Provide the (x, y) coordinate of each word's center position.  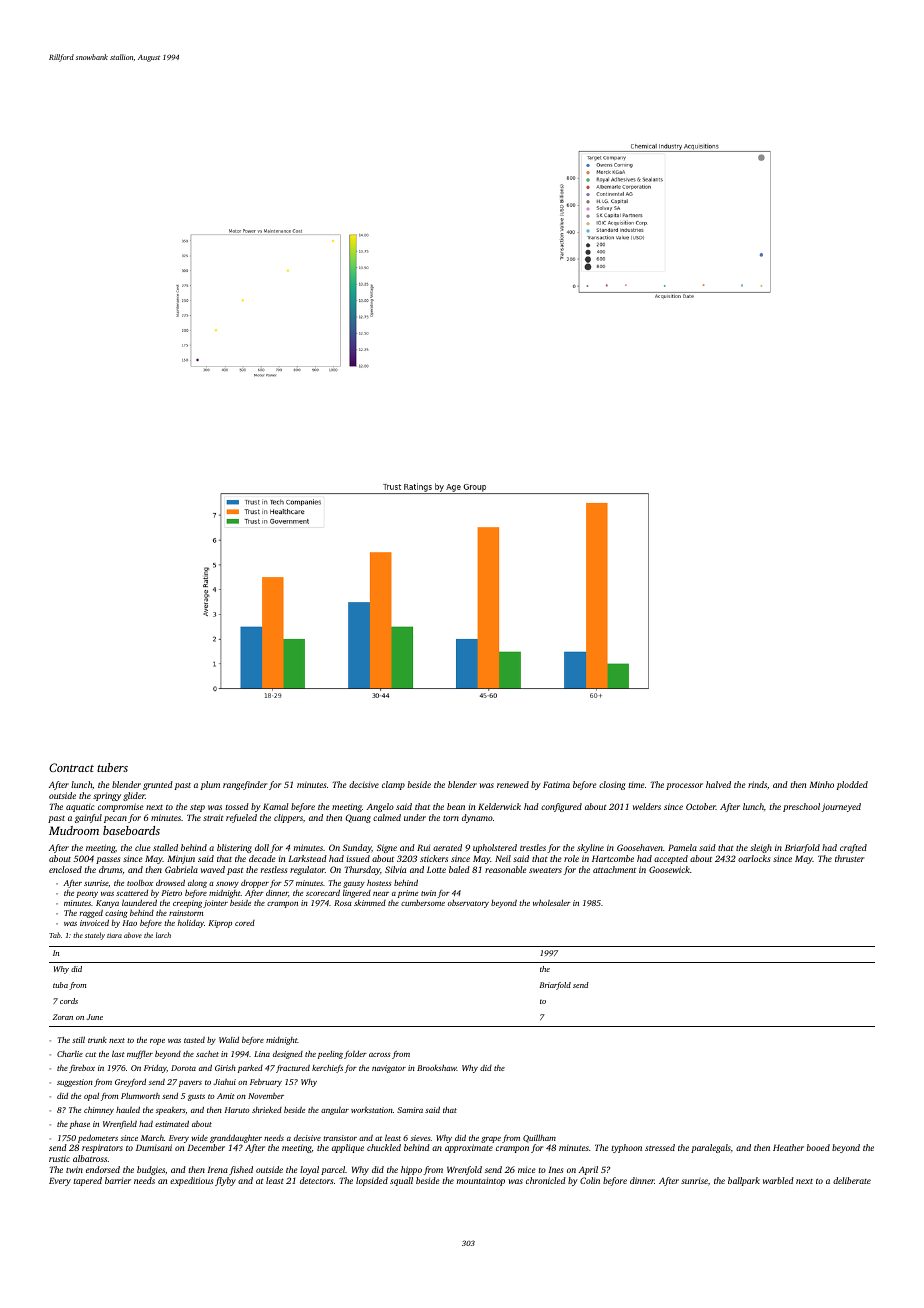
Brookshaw (437, 1067)
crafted (853, 848)
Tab (55, 935)
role (571, 858)
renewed (513, 784)
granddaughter (236, 1138)
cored (245, 923)
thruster (849, 858)
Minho (821, 784)
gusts (196, 1097)
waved (213, 869)
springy (107, 796)
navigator (389, 1069)
